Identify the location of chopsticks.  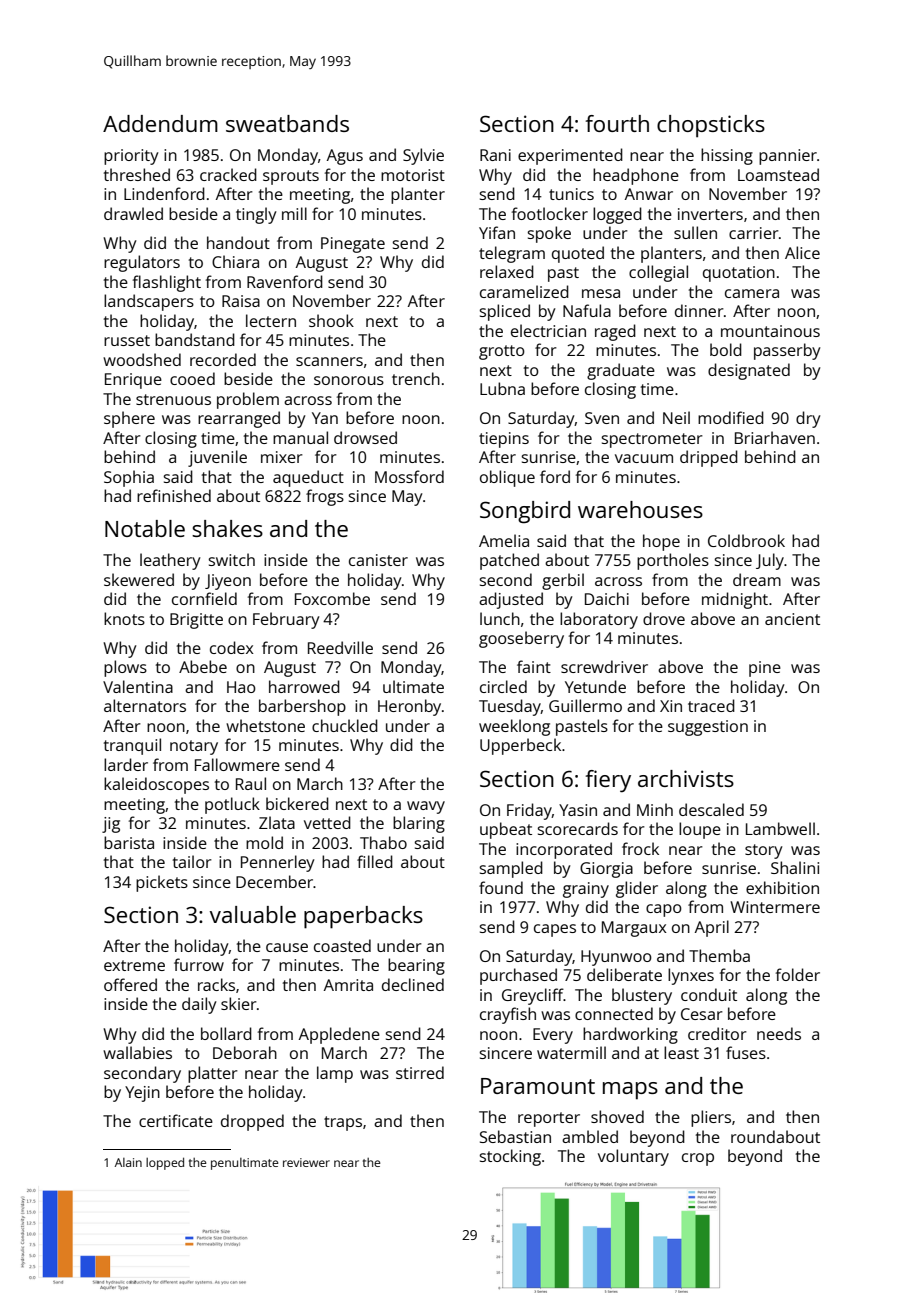
(711, 126).
